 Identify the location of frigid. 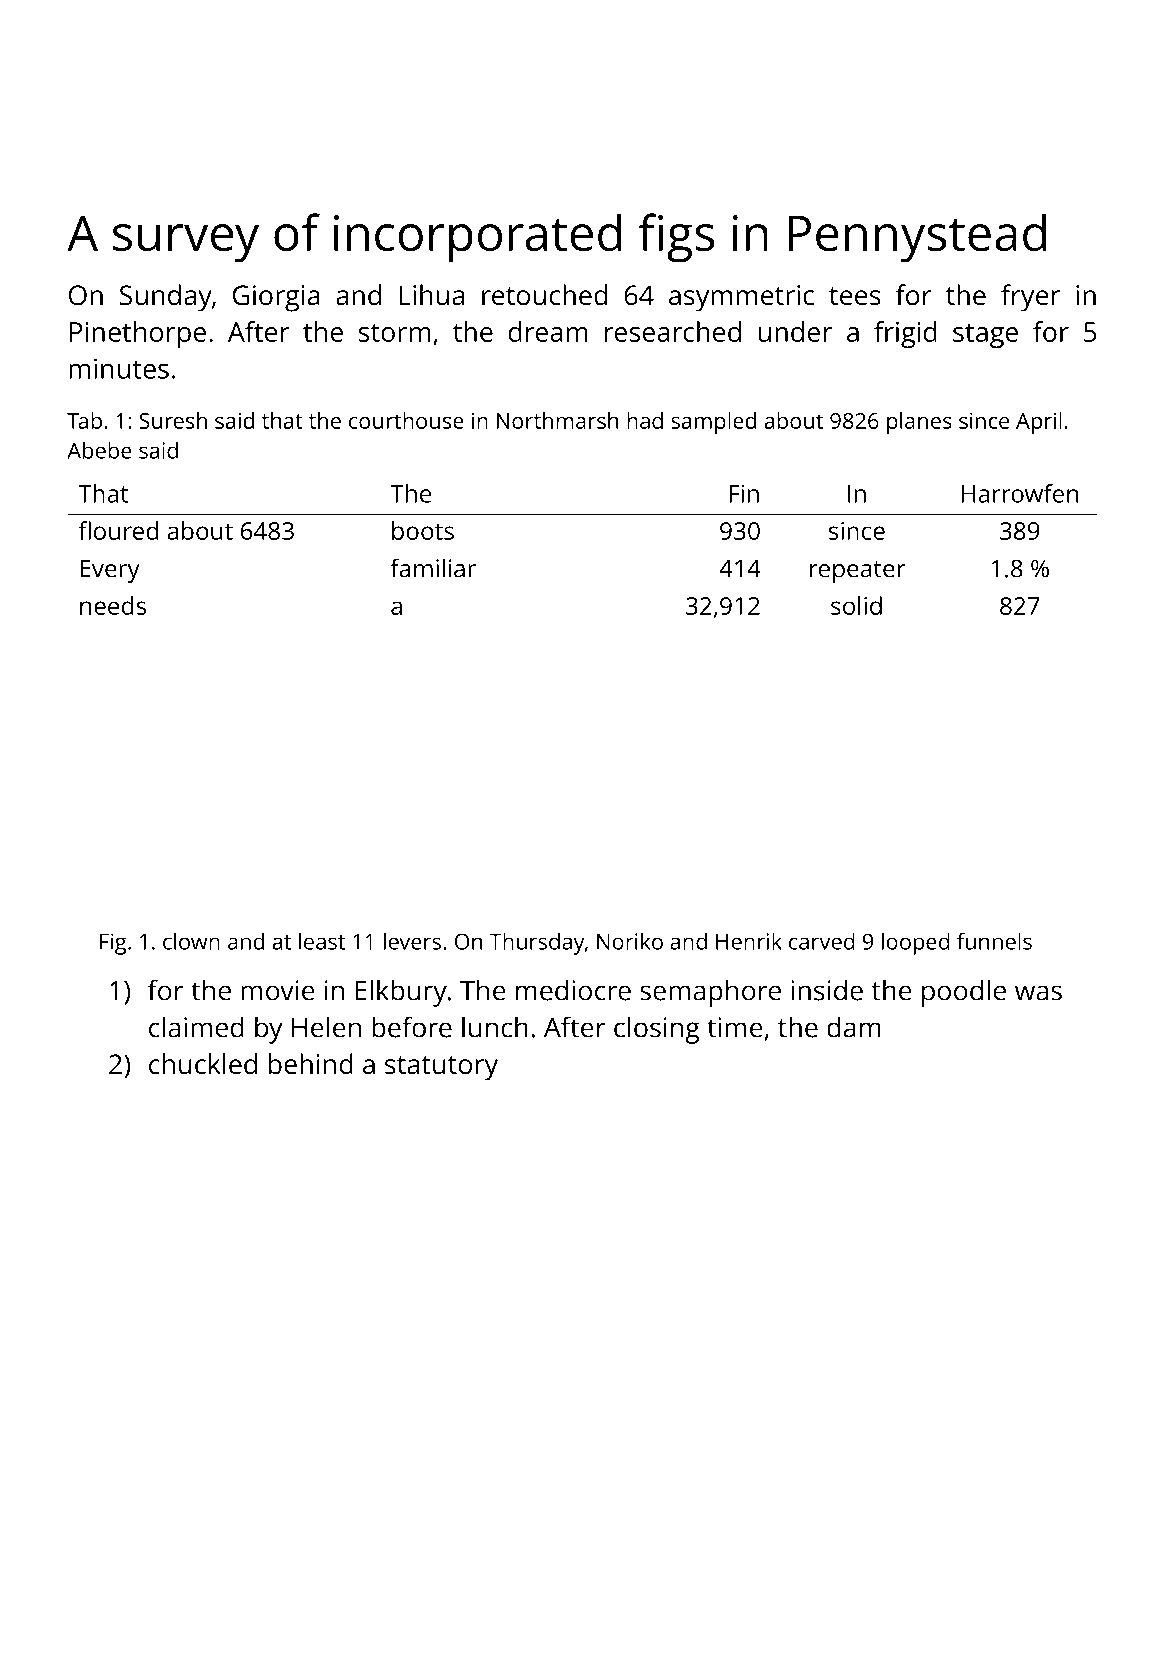
(905, 335).
